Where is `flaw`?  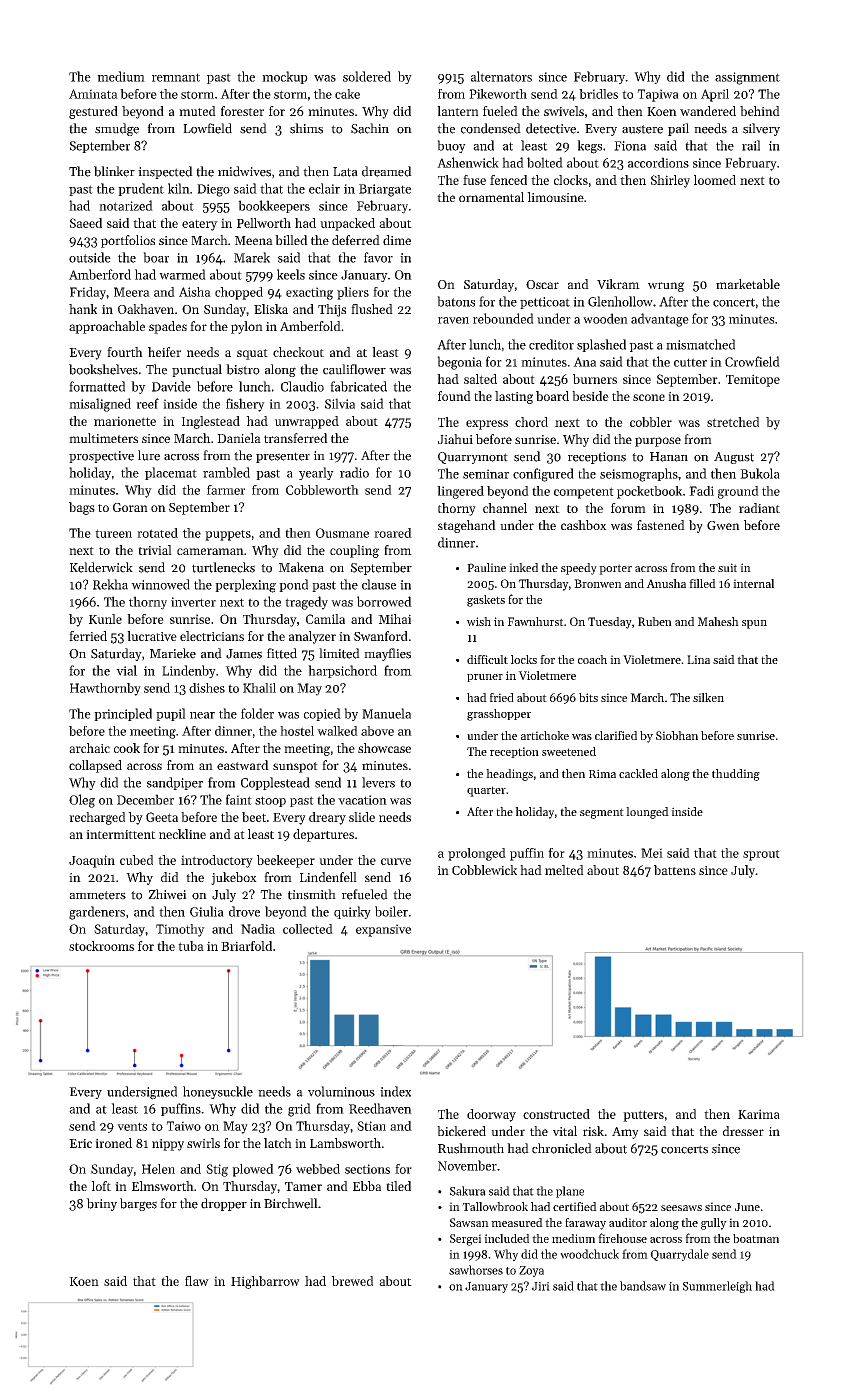
flaw is located at coordinates (197, 1281).
